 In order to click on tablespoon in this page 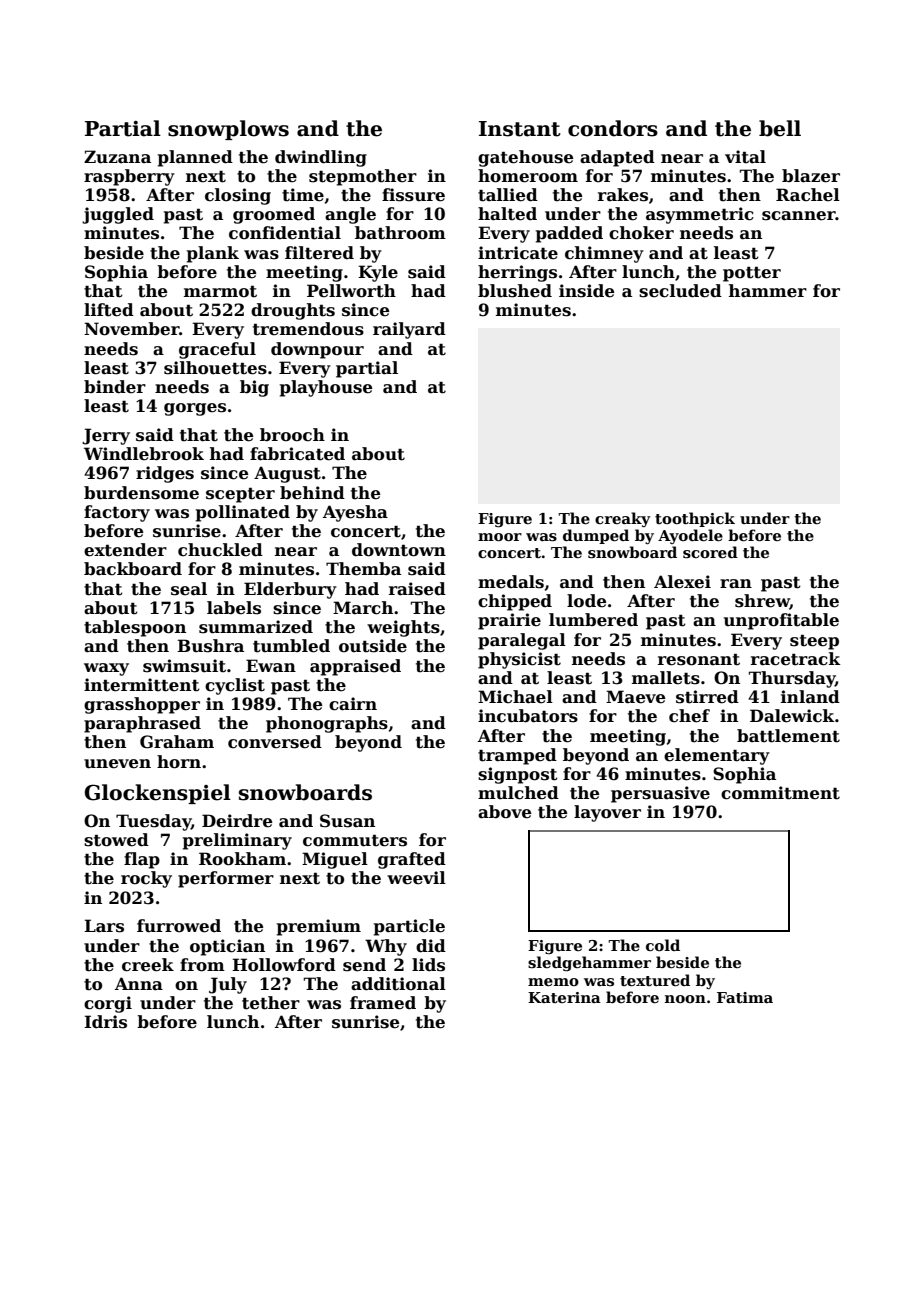, I will do `click(135, 628)`.
